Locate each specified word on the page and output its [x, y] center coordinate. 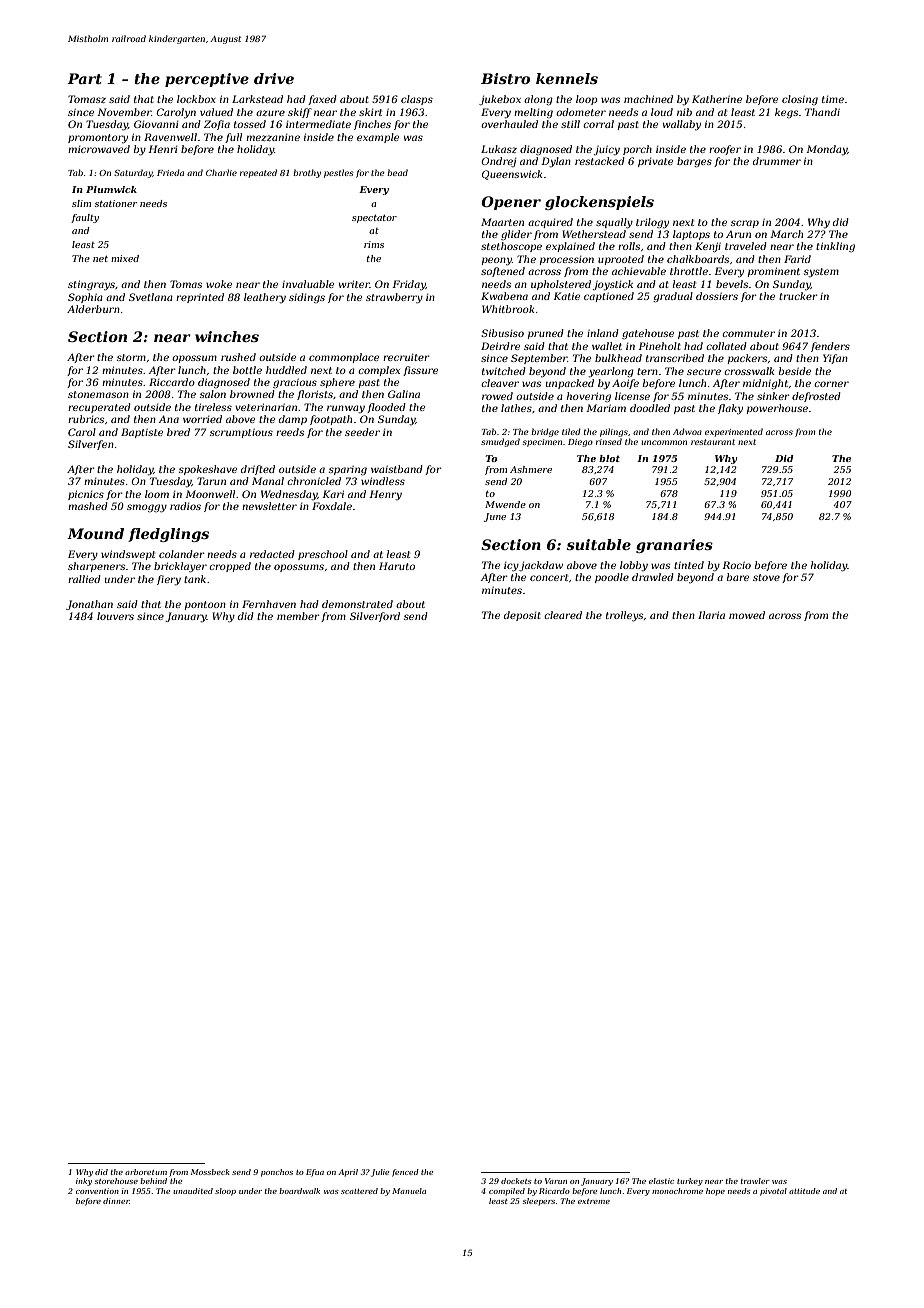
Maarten [502, 222]
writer [354, 284]
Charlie [221, 172]
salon [213, 394]
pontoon [205, 605]
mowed [747, 615]
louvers [115, 616]
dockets [516, 1181]
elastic [661, 1181]
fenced [405, 1173]
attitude [804, 1191]
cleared [563, 615]
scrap [745, 224]
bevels [732, 284]
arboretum [146, 1172]
